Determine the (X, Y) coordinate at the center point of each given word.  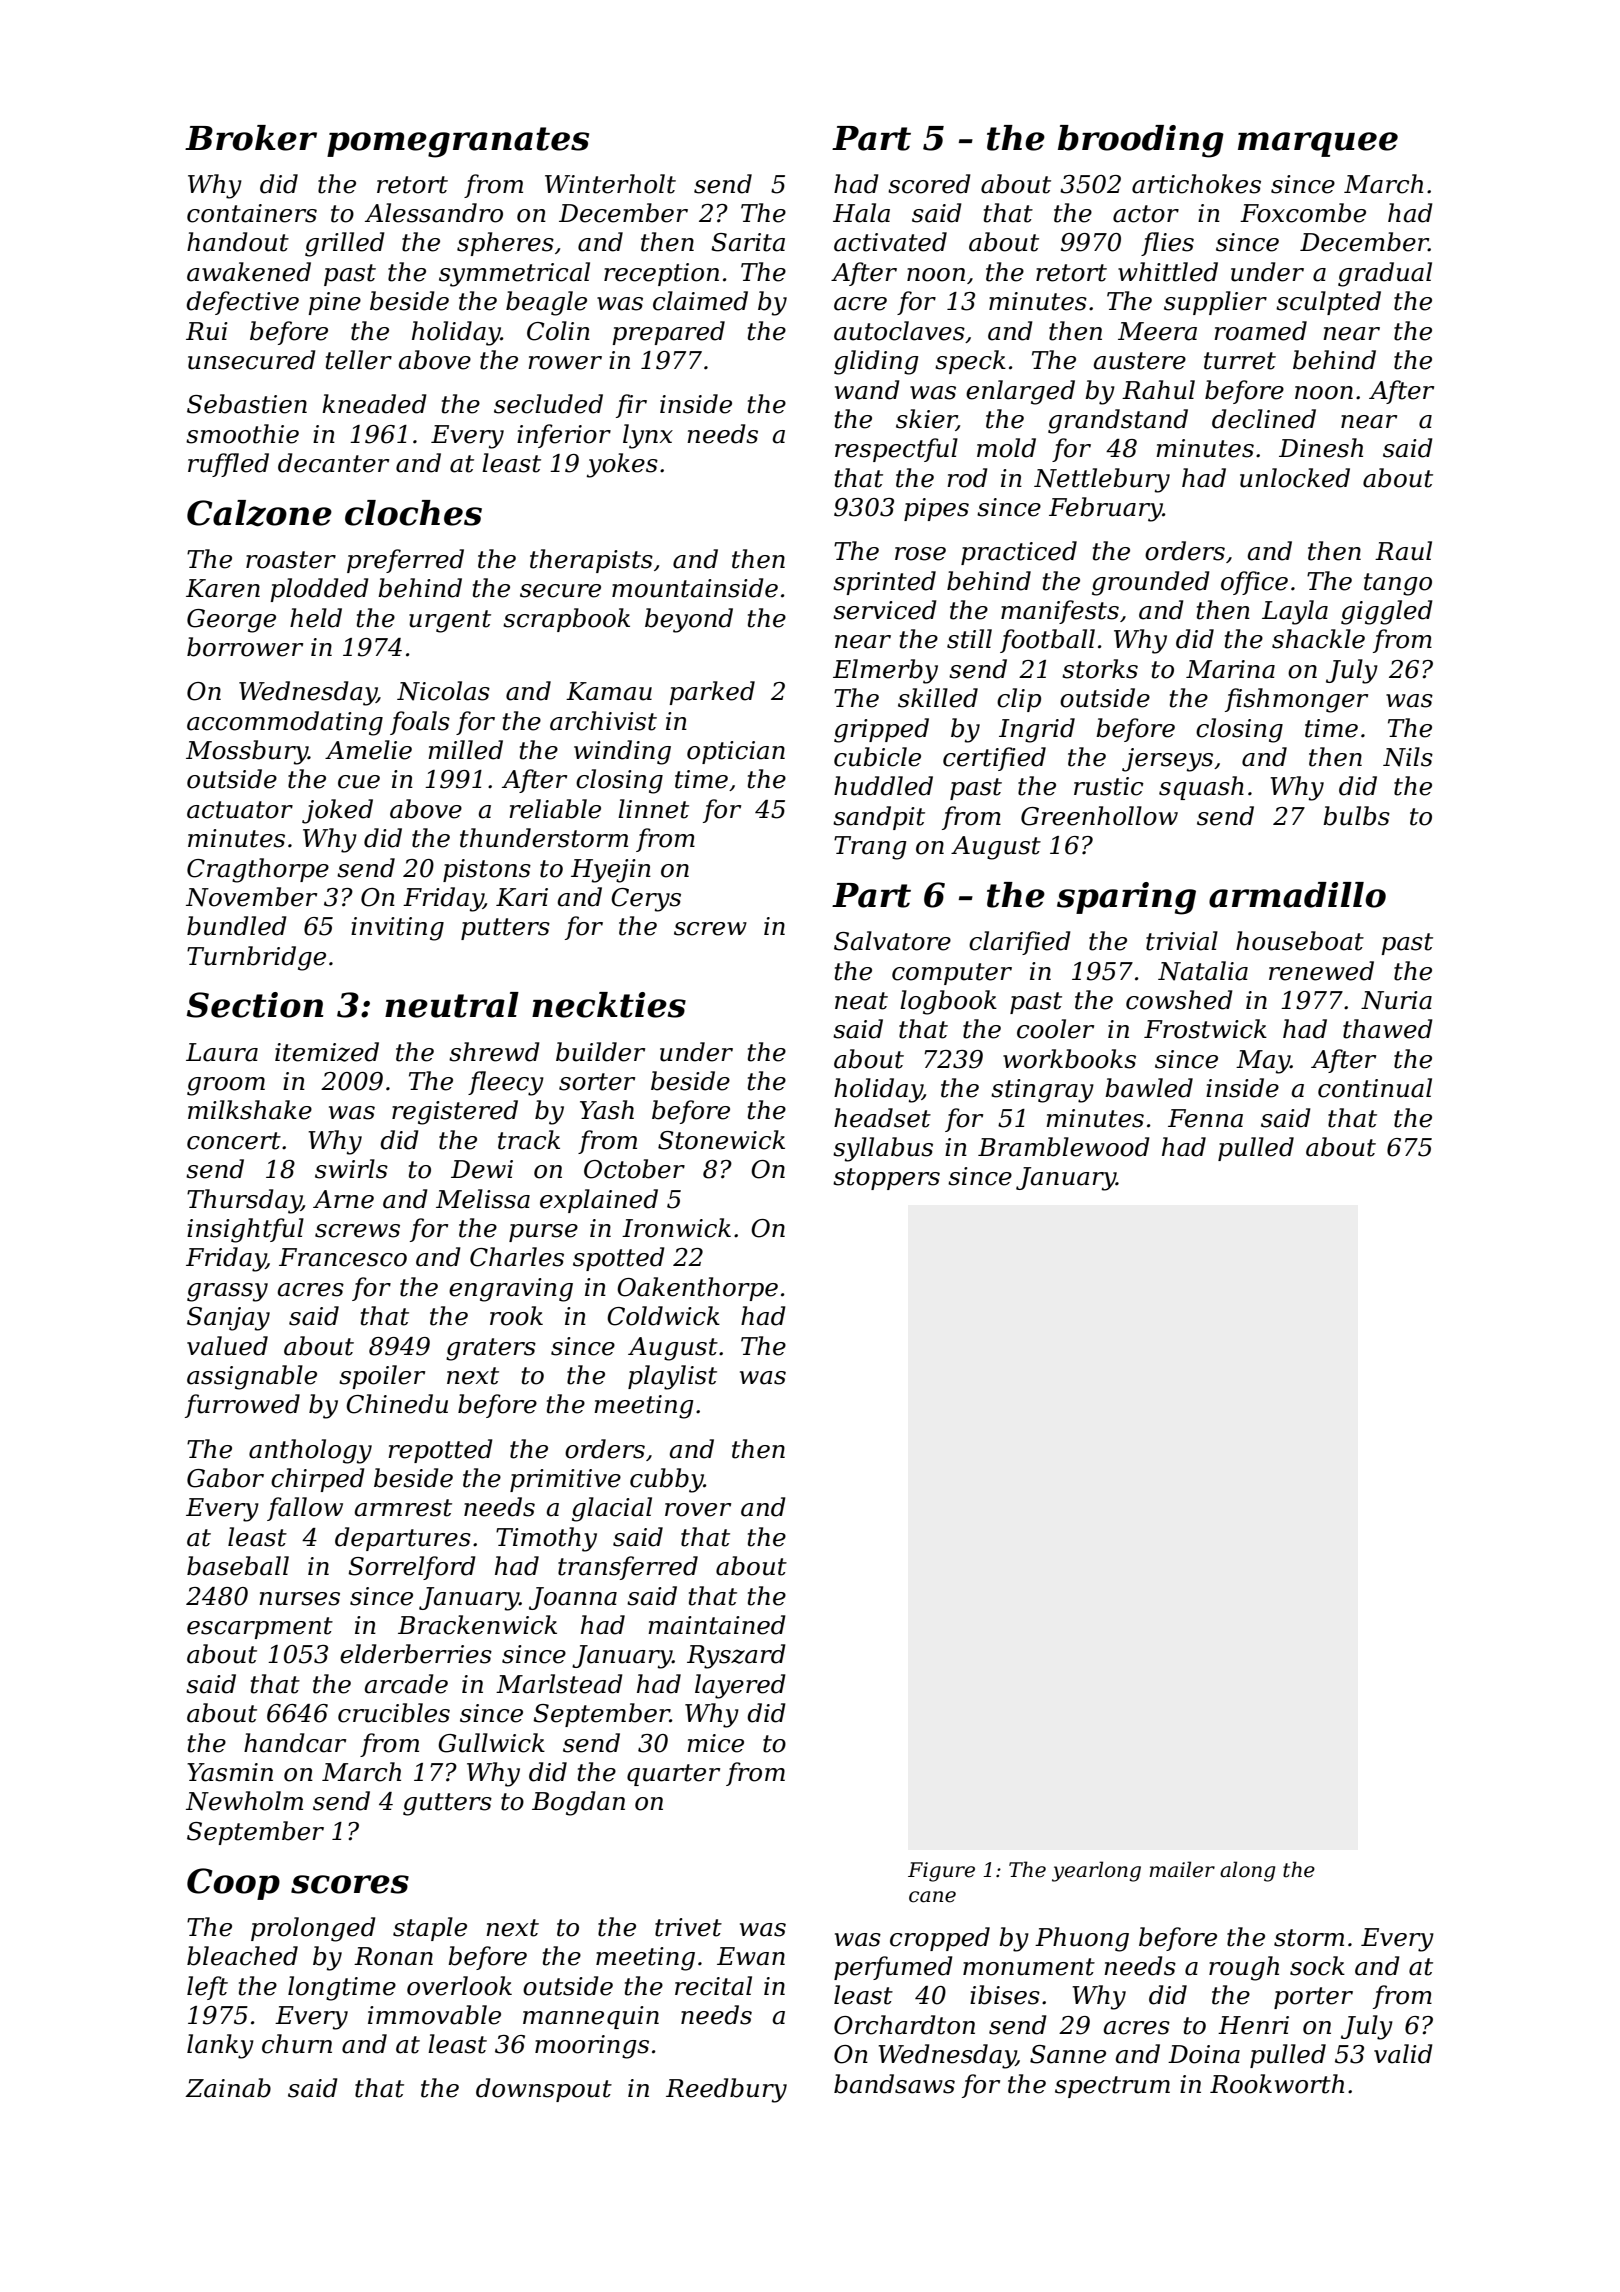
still (969, 639)
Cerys (646, 900)
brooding (1141, 141)
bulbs (1356, 816)
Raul (1403, 551)
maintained (717, 1625)
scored (929, 184)
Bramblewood (1064, 1147)
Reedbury (726, 2090)
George (231, 621)
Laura (222, 1052)
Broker (251, 138)
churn (297, 2044)
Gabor (225, 1478)
